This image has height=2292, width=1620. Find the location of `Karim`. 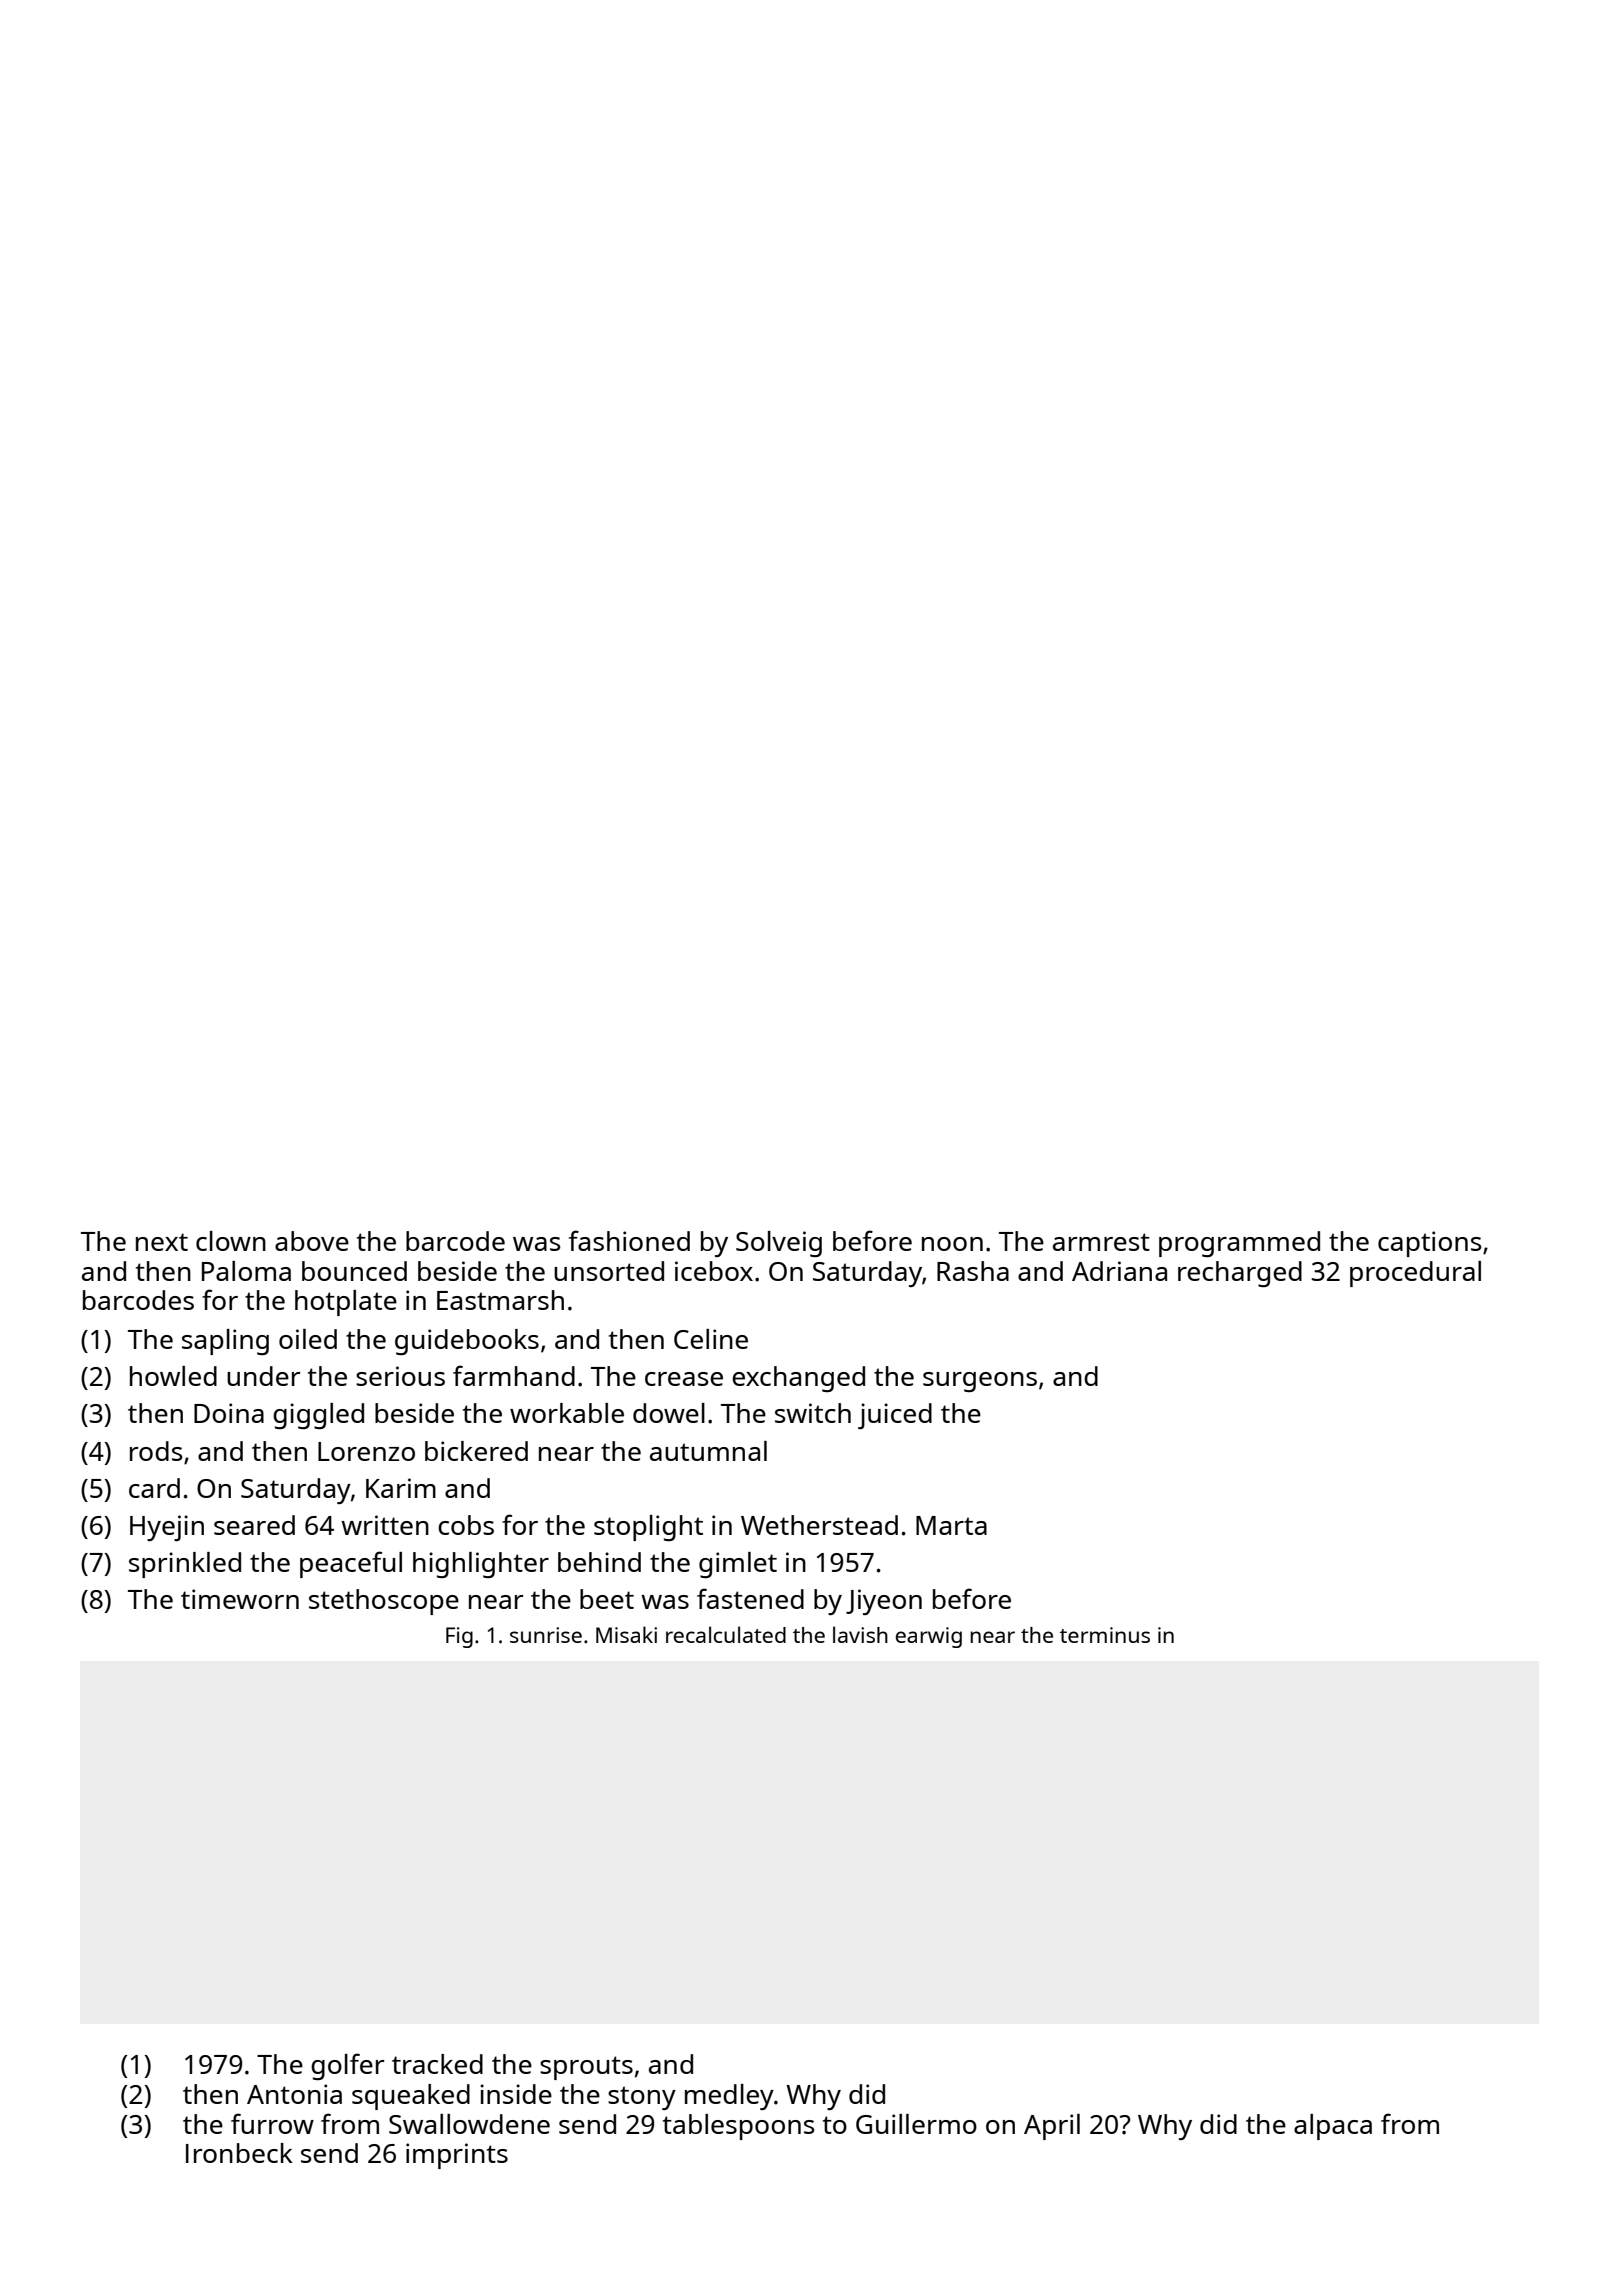

Karim is located at coordinates (401, 1488).
